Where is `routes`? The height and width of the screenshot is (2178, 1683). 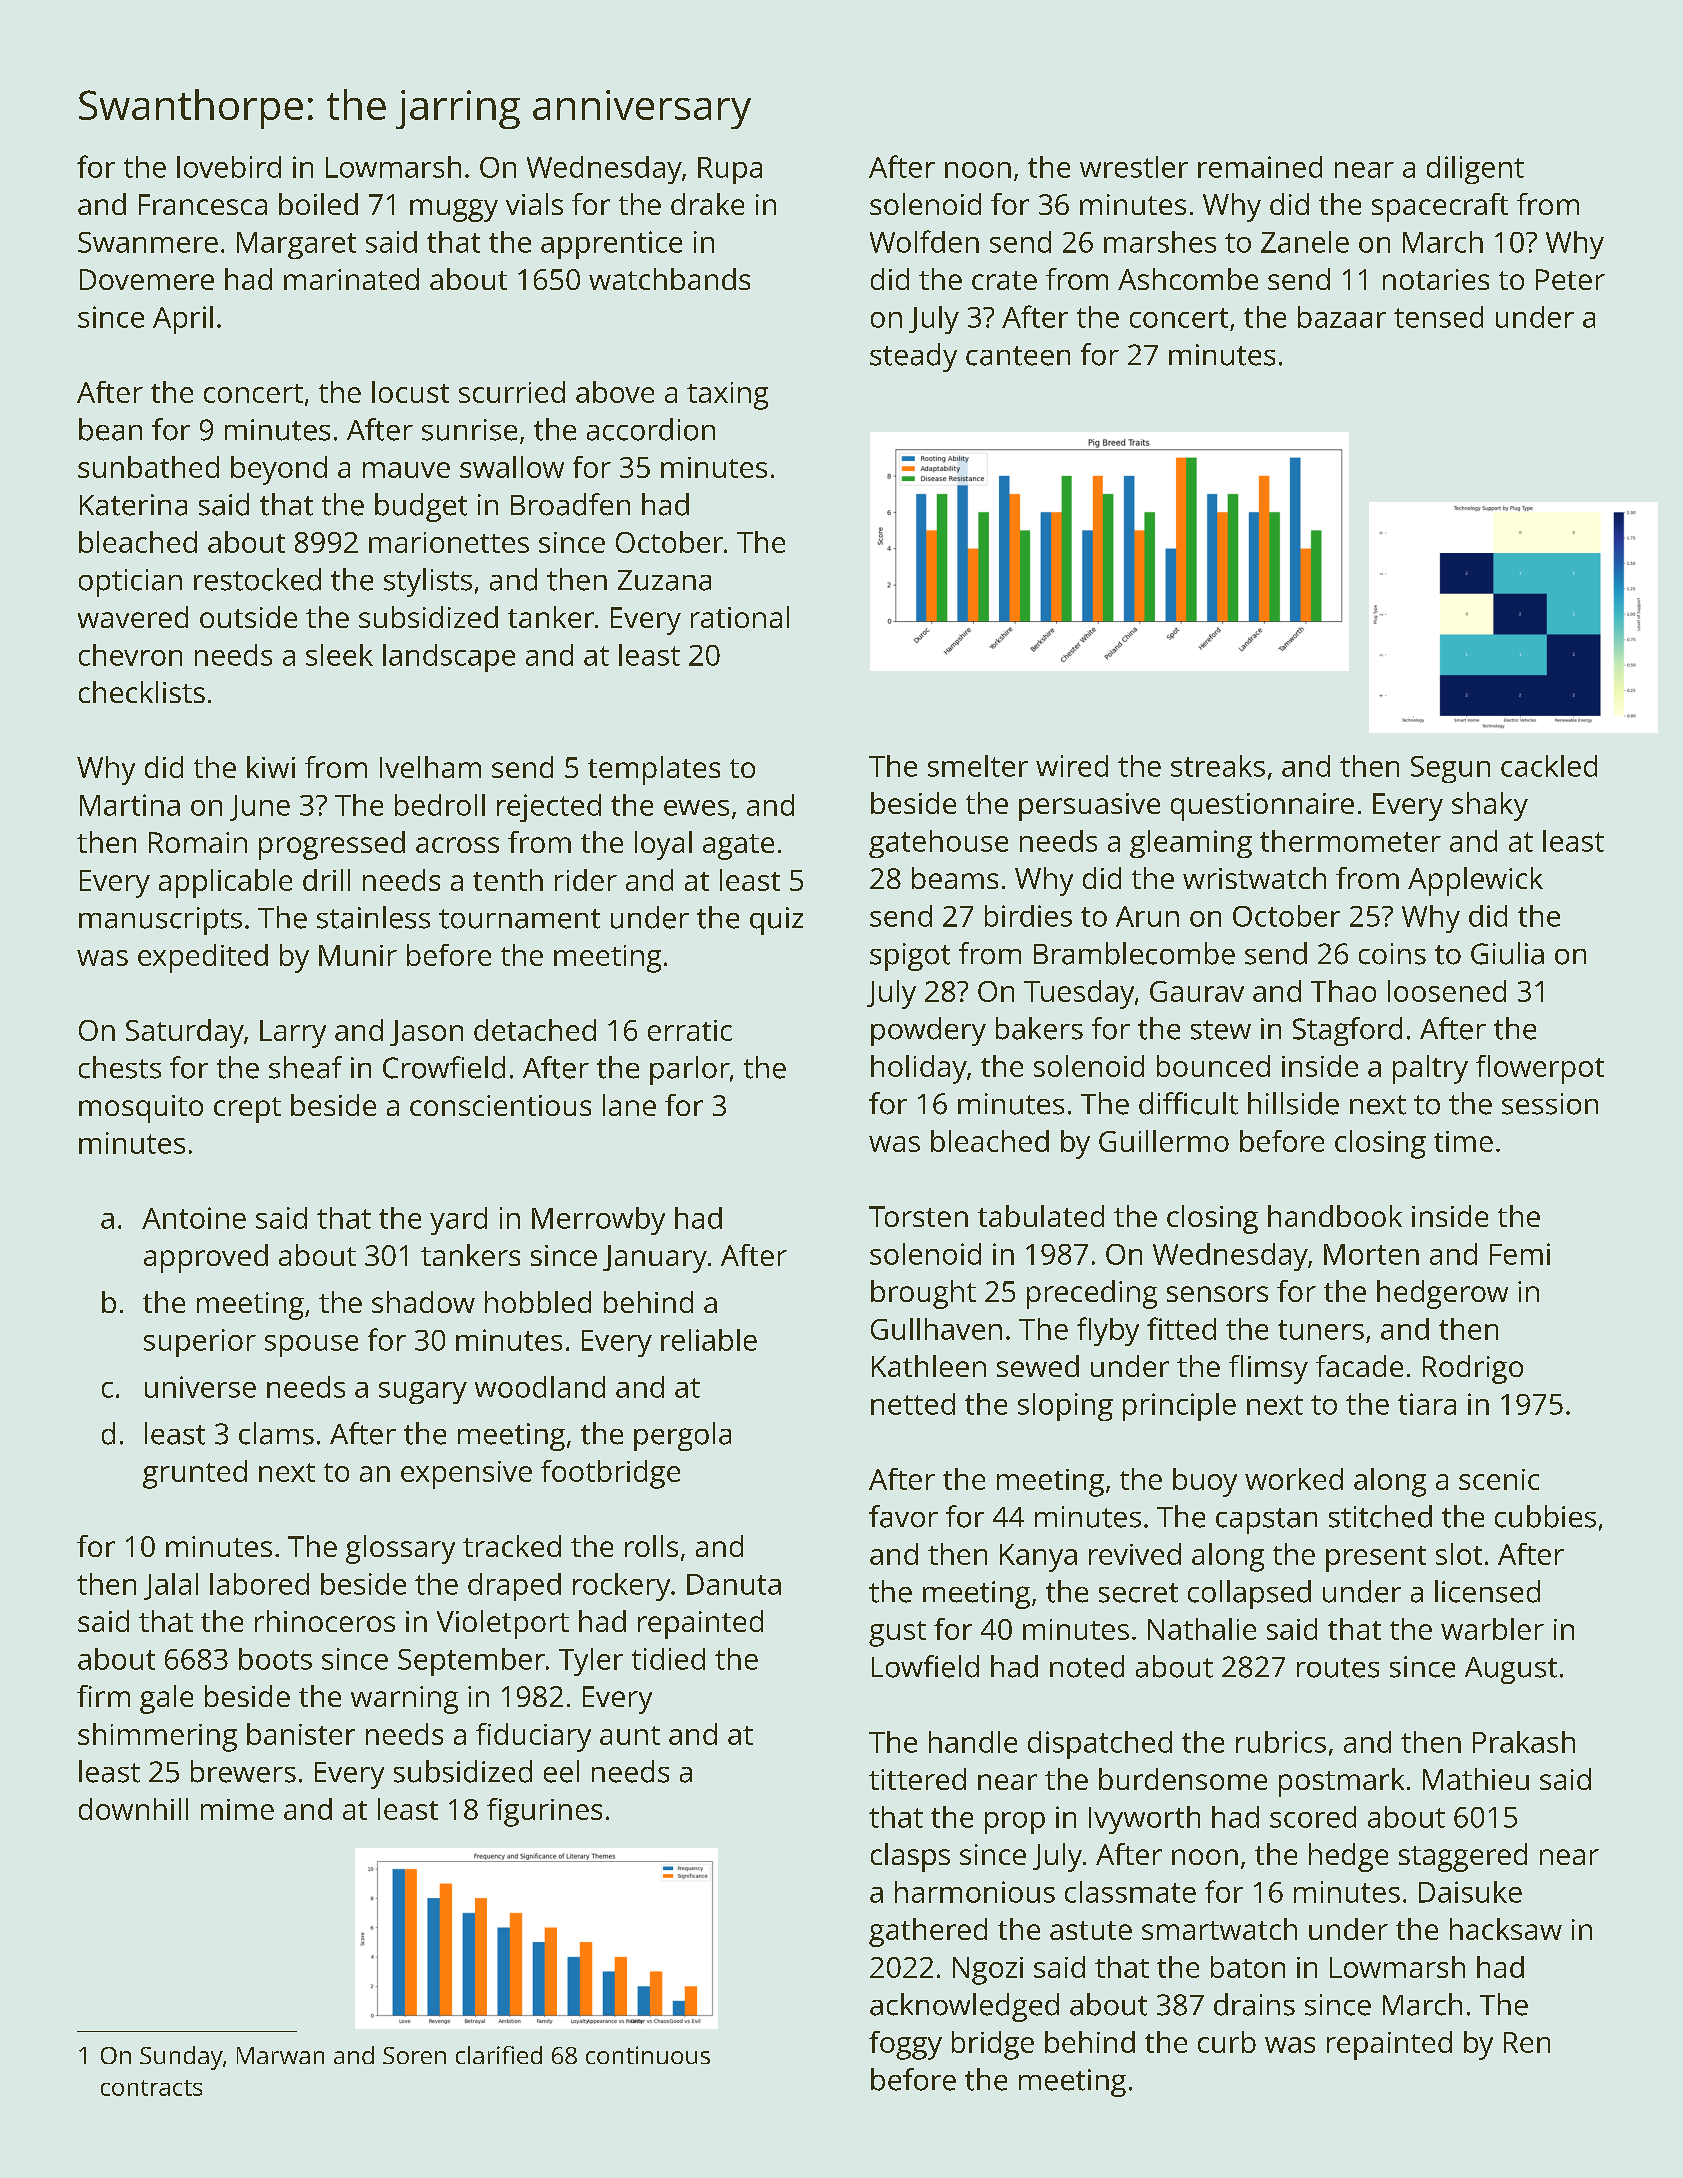
routes is located at coordinates (1338, 1668).
